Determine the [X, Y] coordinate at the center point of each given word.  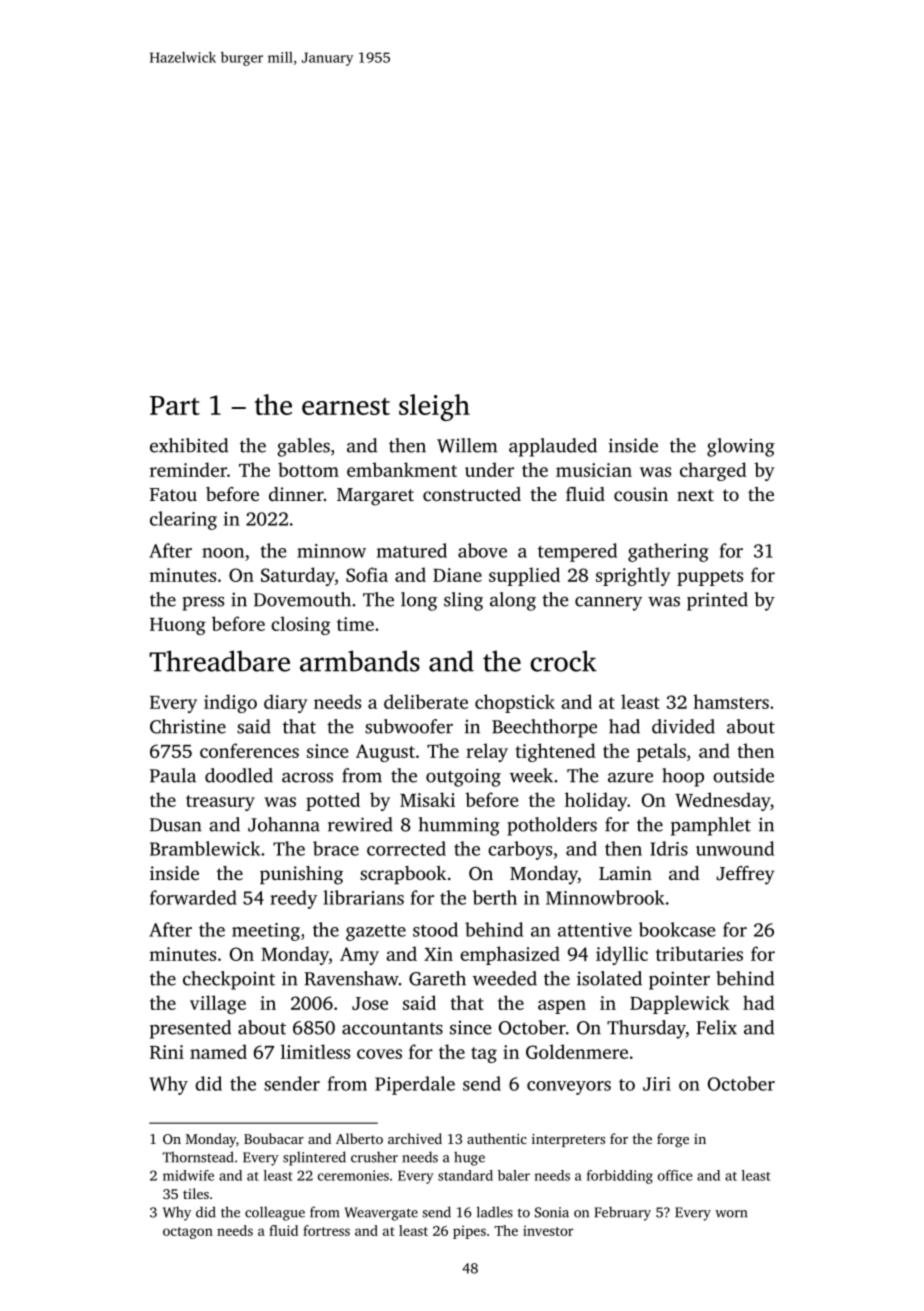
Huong [178, 626]
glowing [741, 447]
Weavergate [381, 1214]
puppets [710, 578]
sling [463, 601]
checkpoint [229, 980]
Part [175, 405]
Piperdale [415, 1085]
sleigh [434, 407]
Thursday [646, 1029]
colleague [275, 1213]
